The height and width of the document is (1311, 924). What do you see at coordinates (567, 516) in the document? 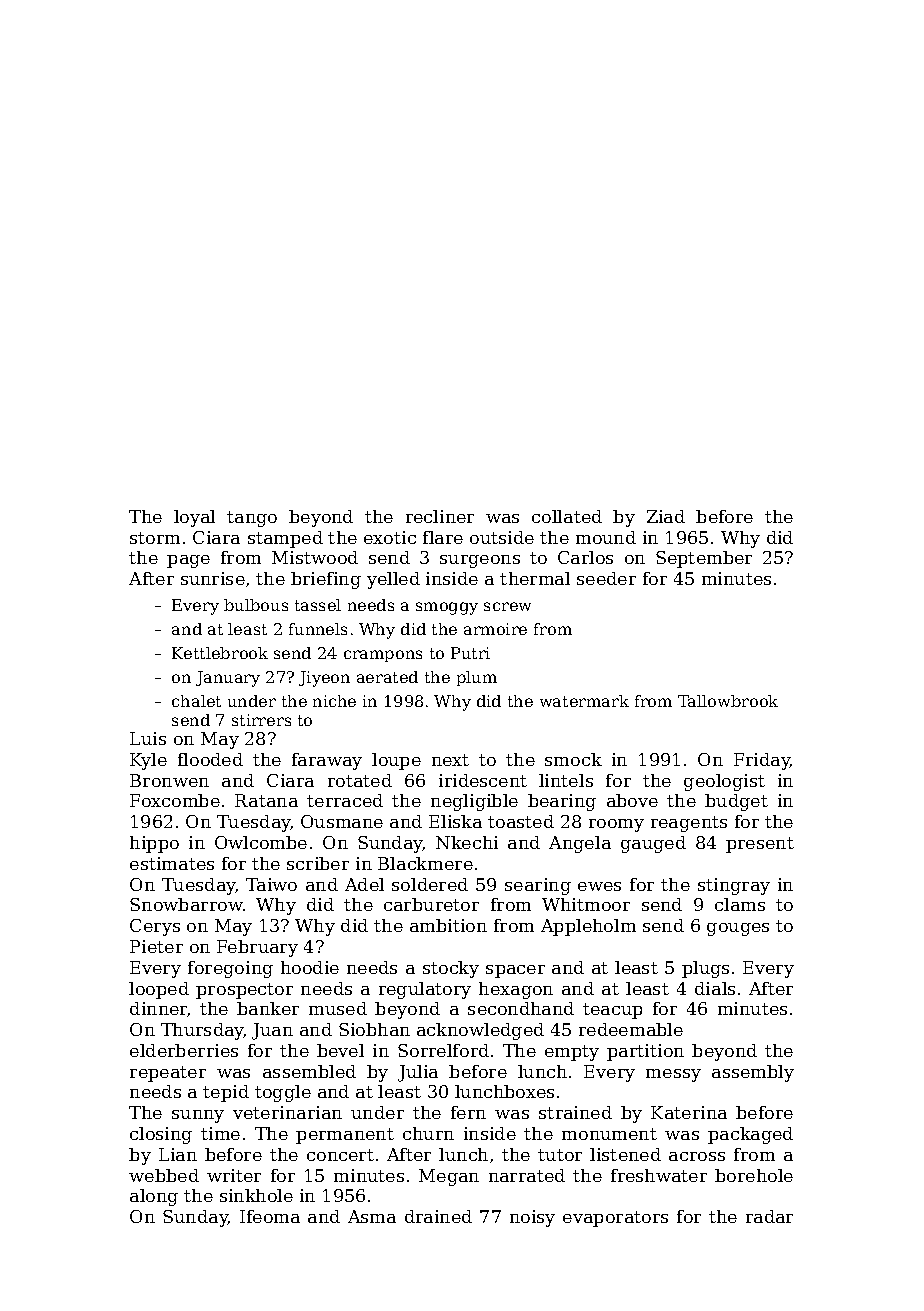
I see `collated` at bounding box center [567, 516].
